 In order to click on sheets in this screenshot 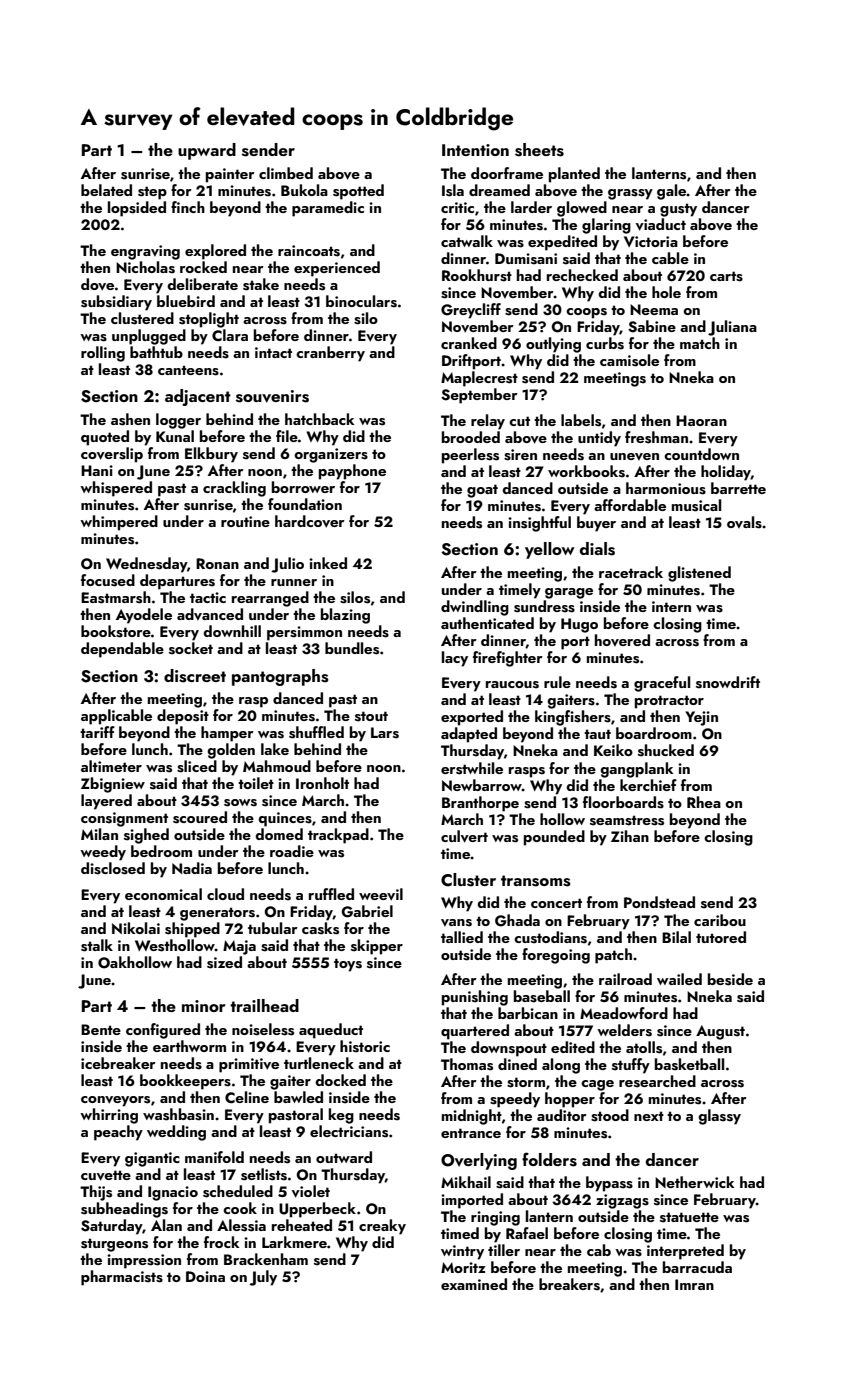, I will do `click(539, 150)`.
